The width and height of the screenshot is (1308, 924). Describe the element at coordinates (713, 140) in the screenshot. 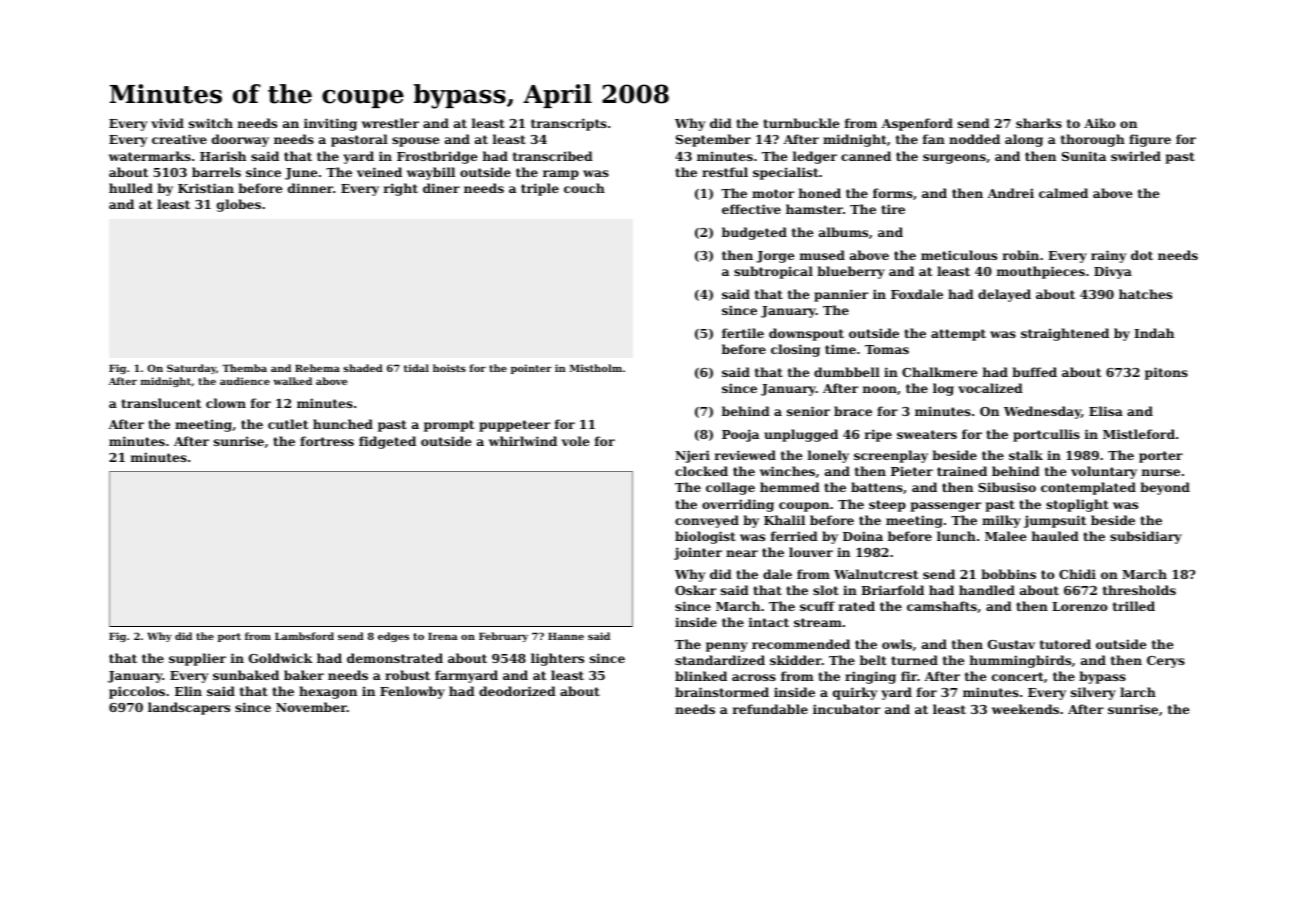

I see `September` at that location.
